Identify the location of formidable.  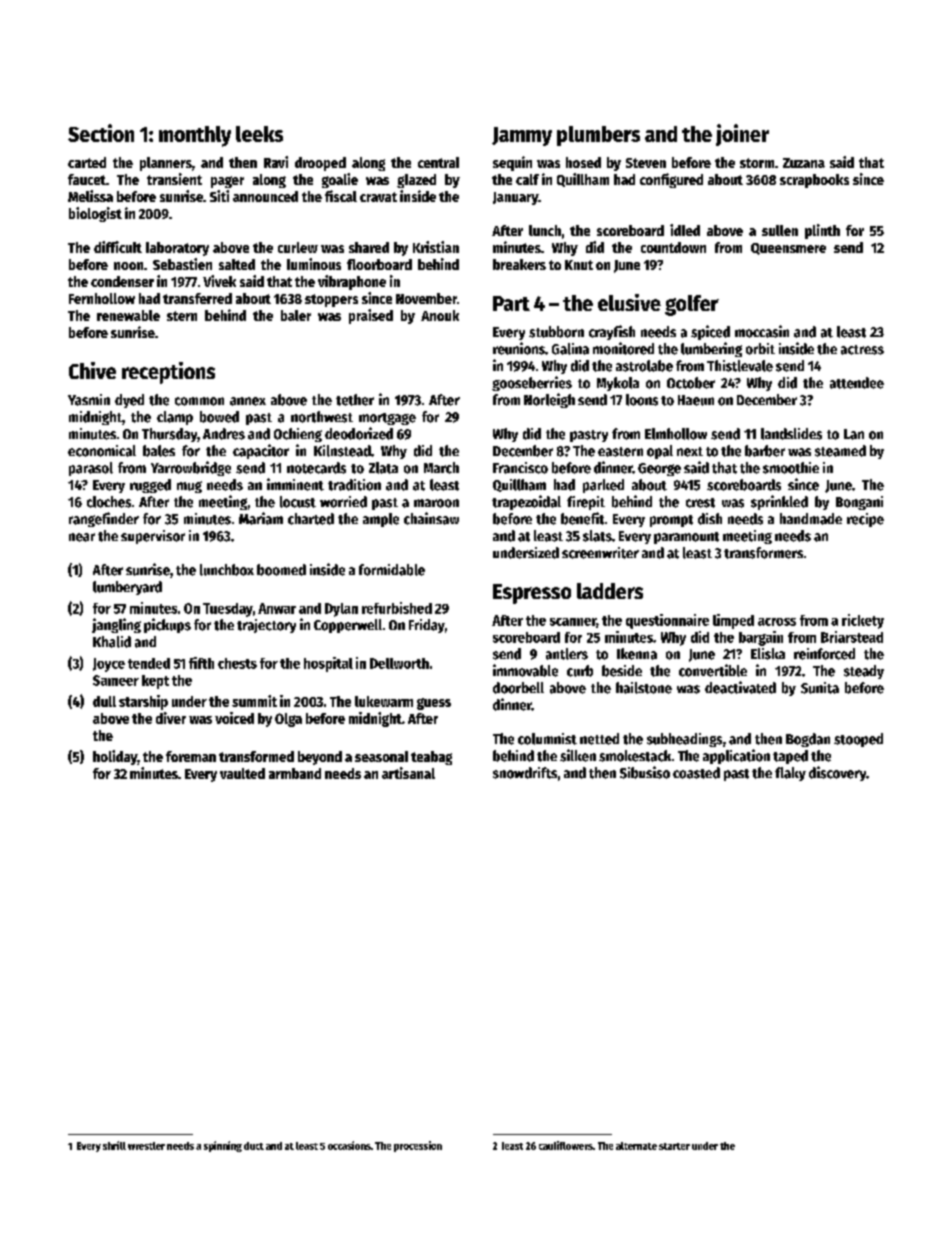
(392, 570).
